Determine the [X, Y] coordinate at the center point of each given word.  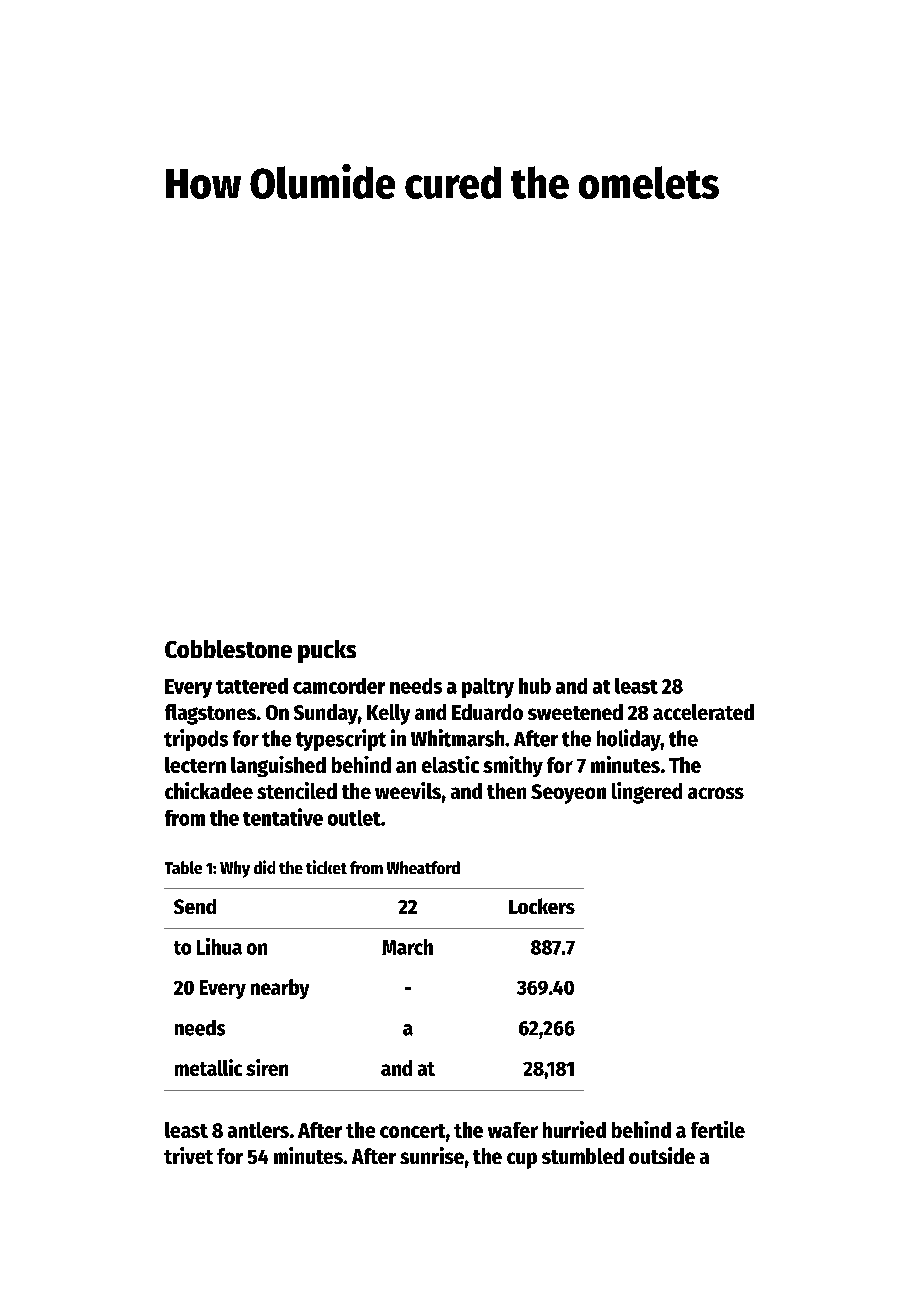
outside [662, 1155]
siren [267, 1067]
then [506, 791]
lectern [195, 765]
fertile [718, 1129]
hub [535, 686]
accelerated [703, 712]
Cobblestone [228, 649]
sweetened [575, 712]
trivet [188, 1155]
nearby [280, 989]
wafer [513, 1130]
